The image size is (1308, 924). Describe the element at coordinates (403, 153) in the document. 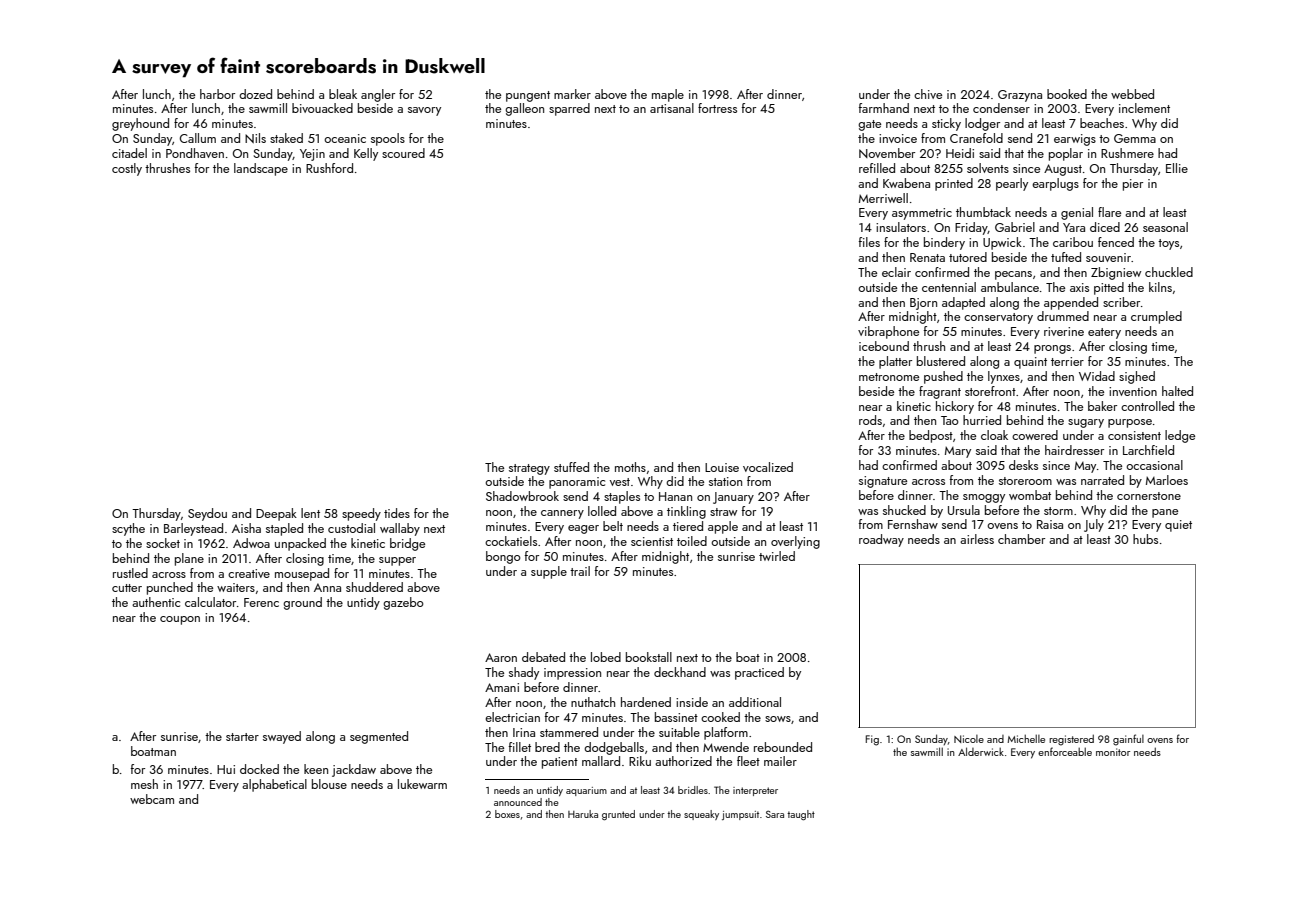

I see `scoured` at that location.
